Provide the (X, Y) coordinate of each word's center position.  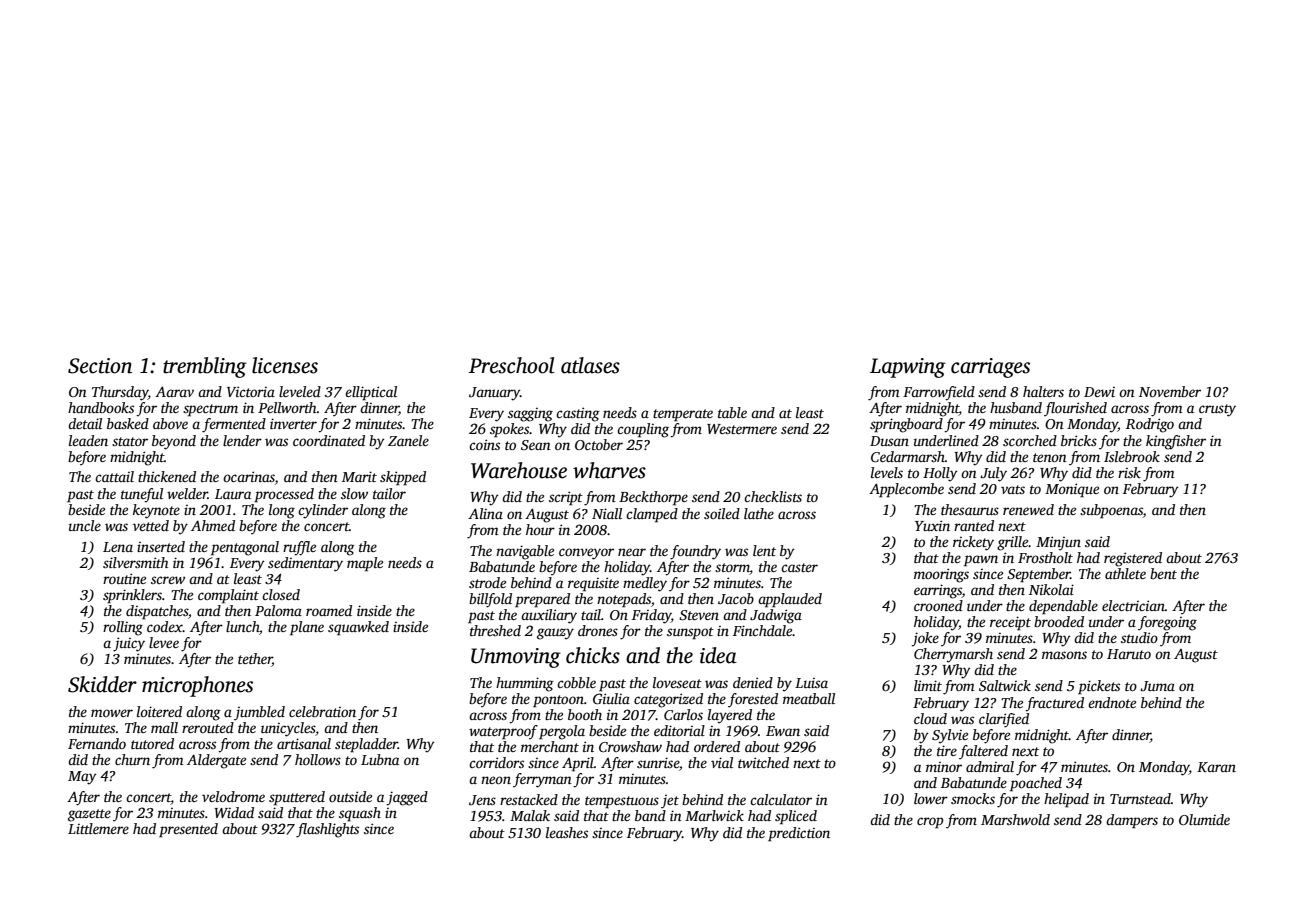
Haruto (1129, 654)
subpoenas (1111, 511)
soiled (722, 513)
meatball (809, 698)
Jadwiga (776, 616)
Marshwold (1015, 819)
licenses (285, 365)
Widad (234, 812)
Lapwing (908, 368)
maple (365, 564)
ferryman (542, 780)
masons (1064, 655)
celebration (322, 711)
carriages (990, 368)
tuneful (142, 495)
